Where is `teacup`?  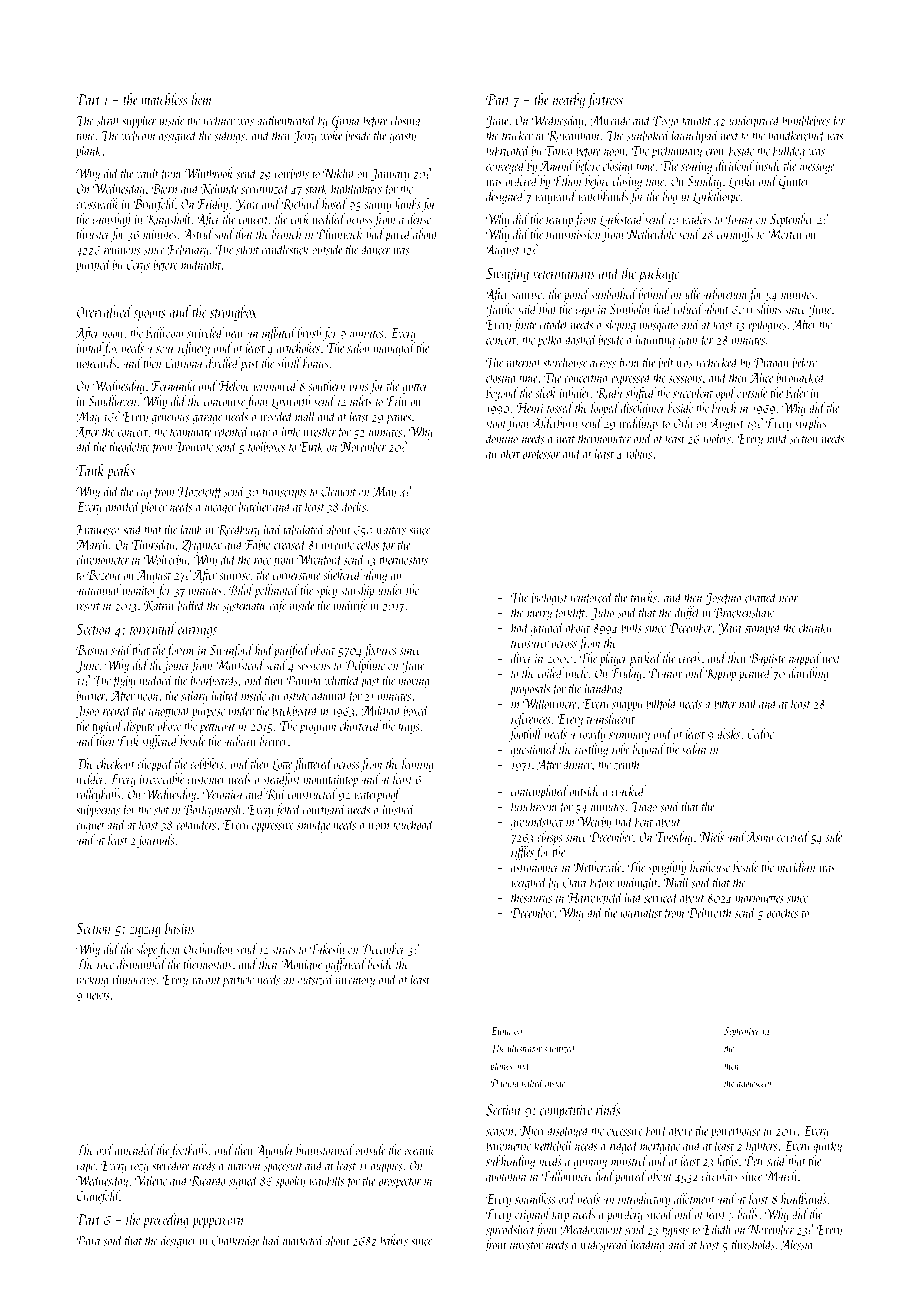 teacup is located at coordinates (559, 222).
